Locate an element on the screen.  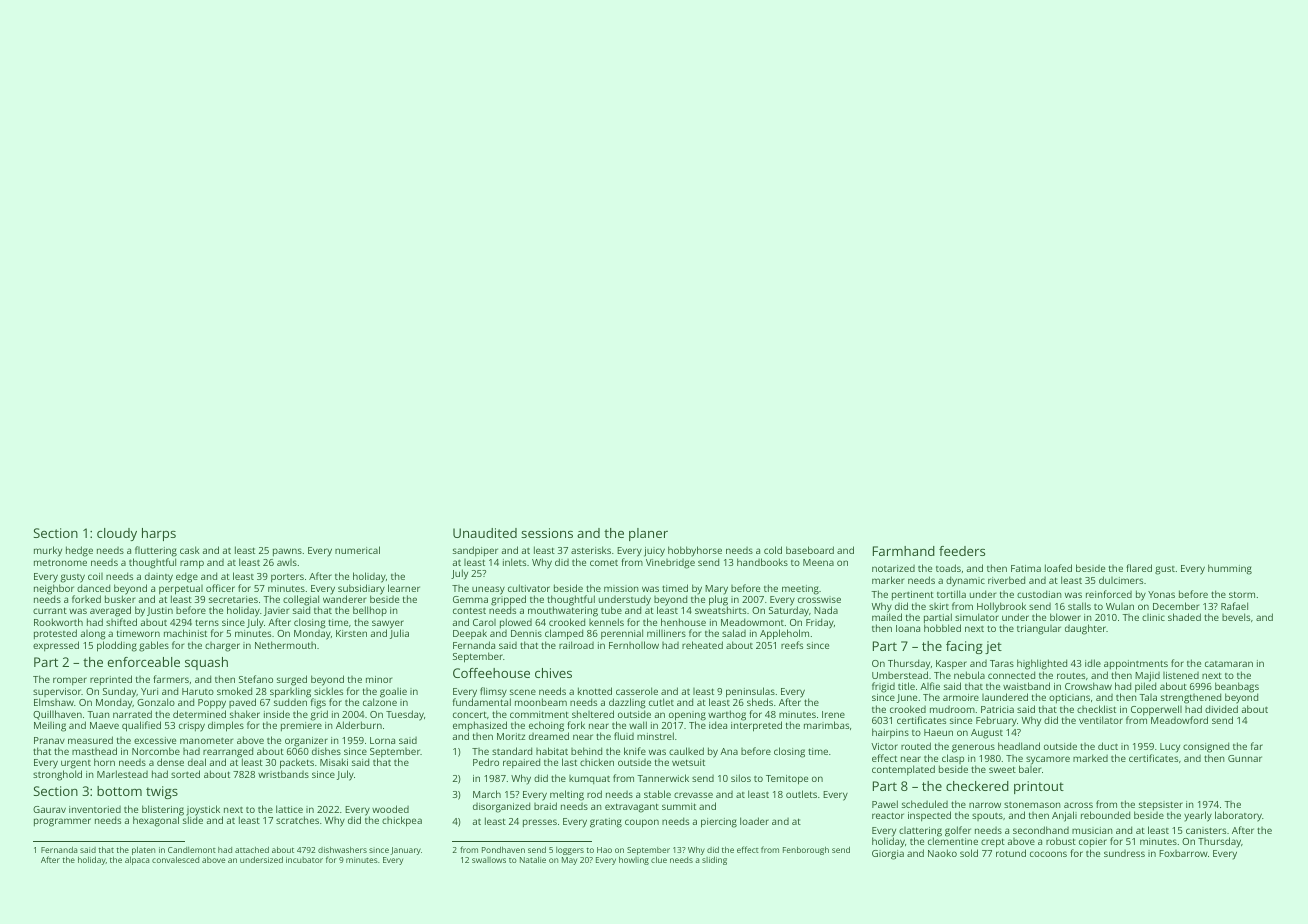
baseboard is located at coordinates (810, 550).
